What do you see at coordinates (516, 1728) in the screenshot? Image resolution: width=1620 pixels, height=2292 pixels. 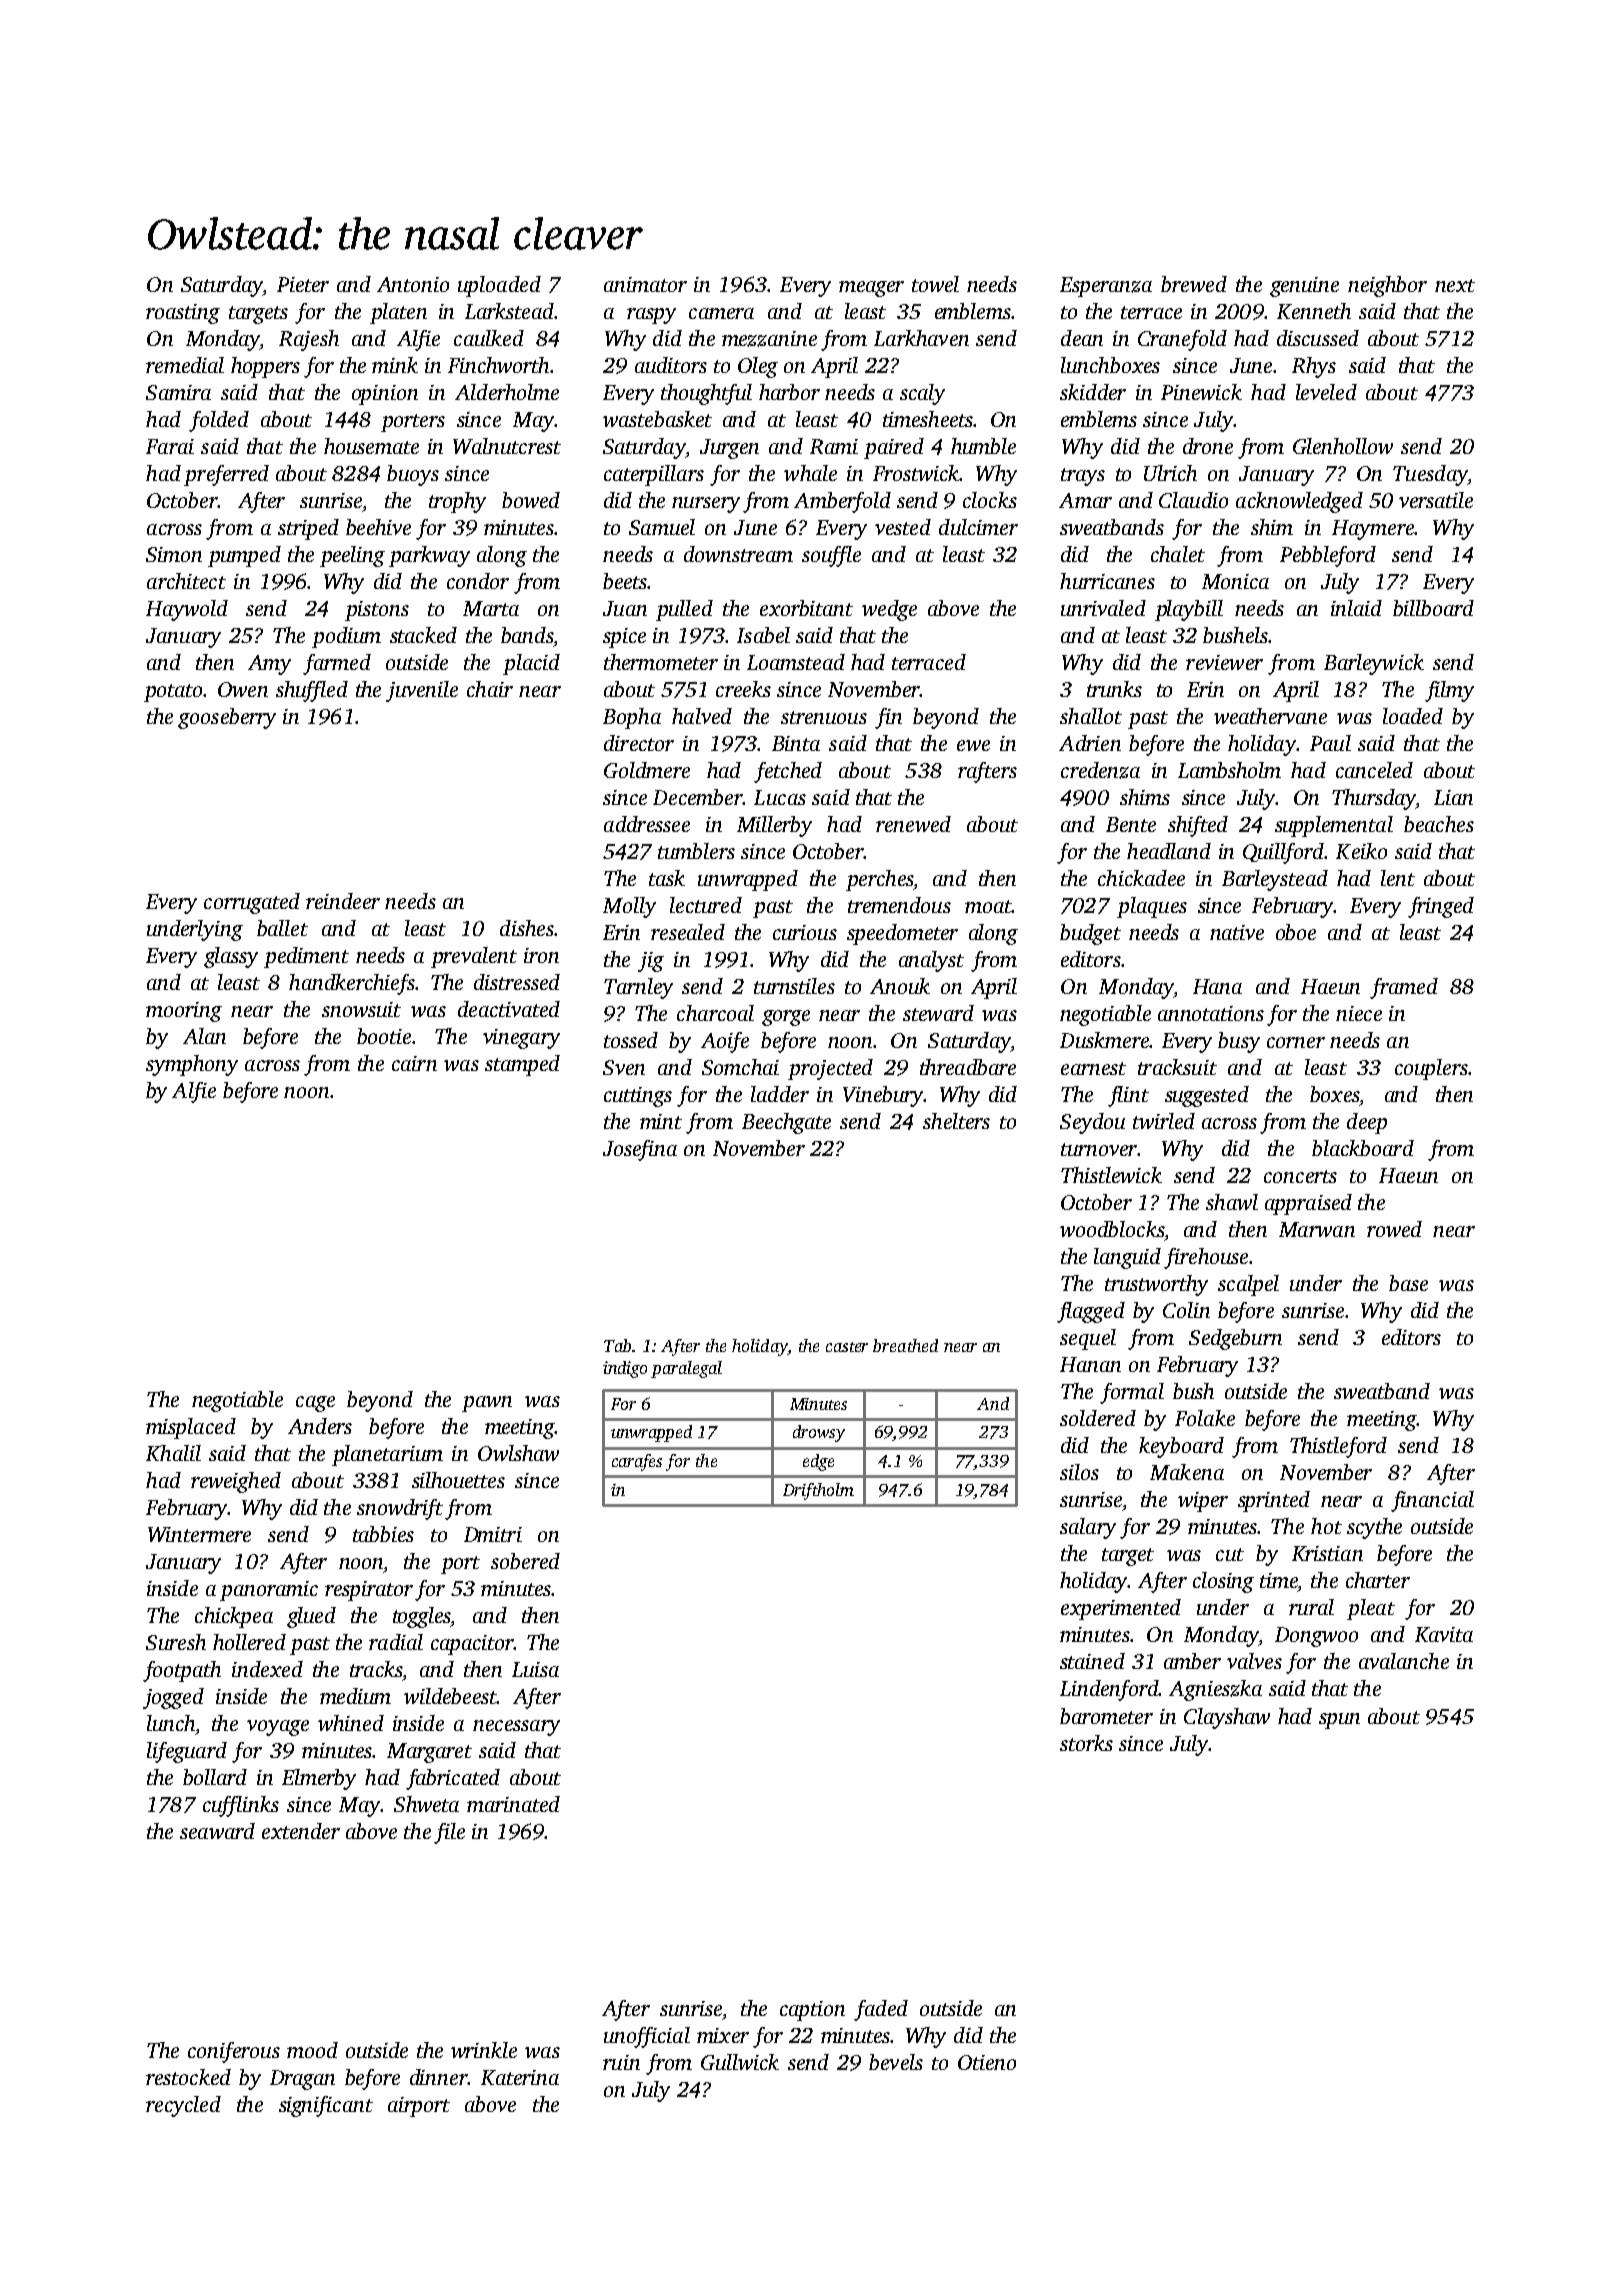 I see `necessary` at bounding box center [516, 1728].
